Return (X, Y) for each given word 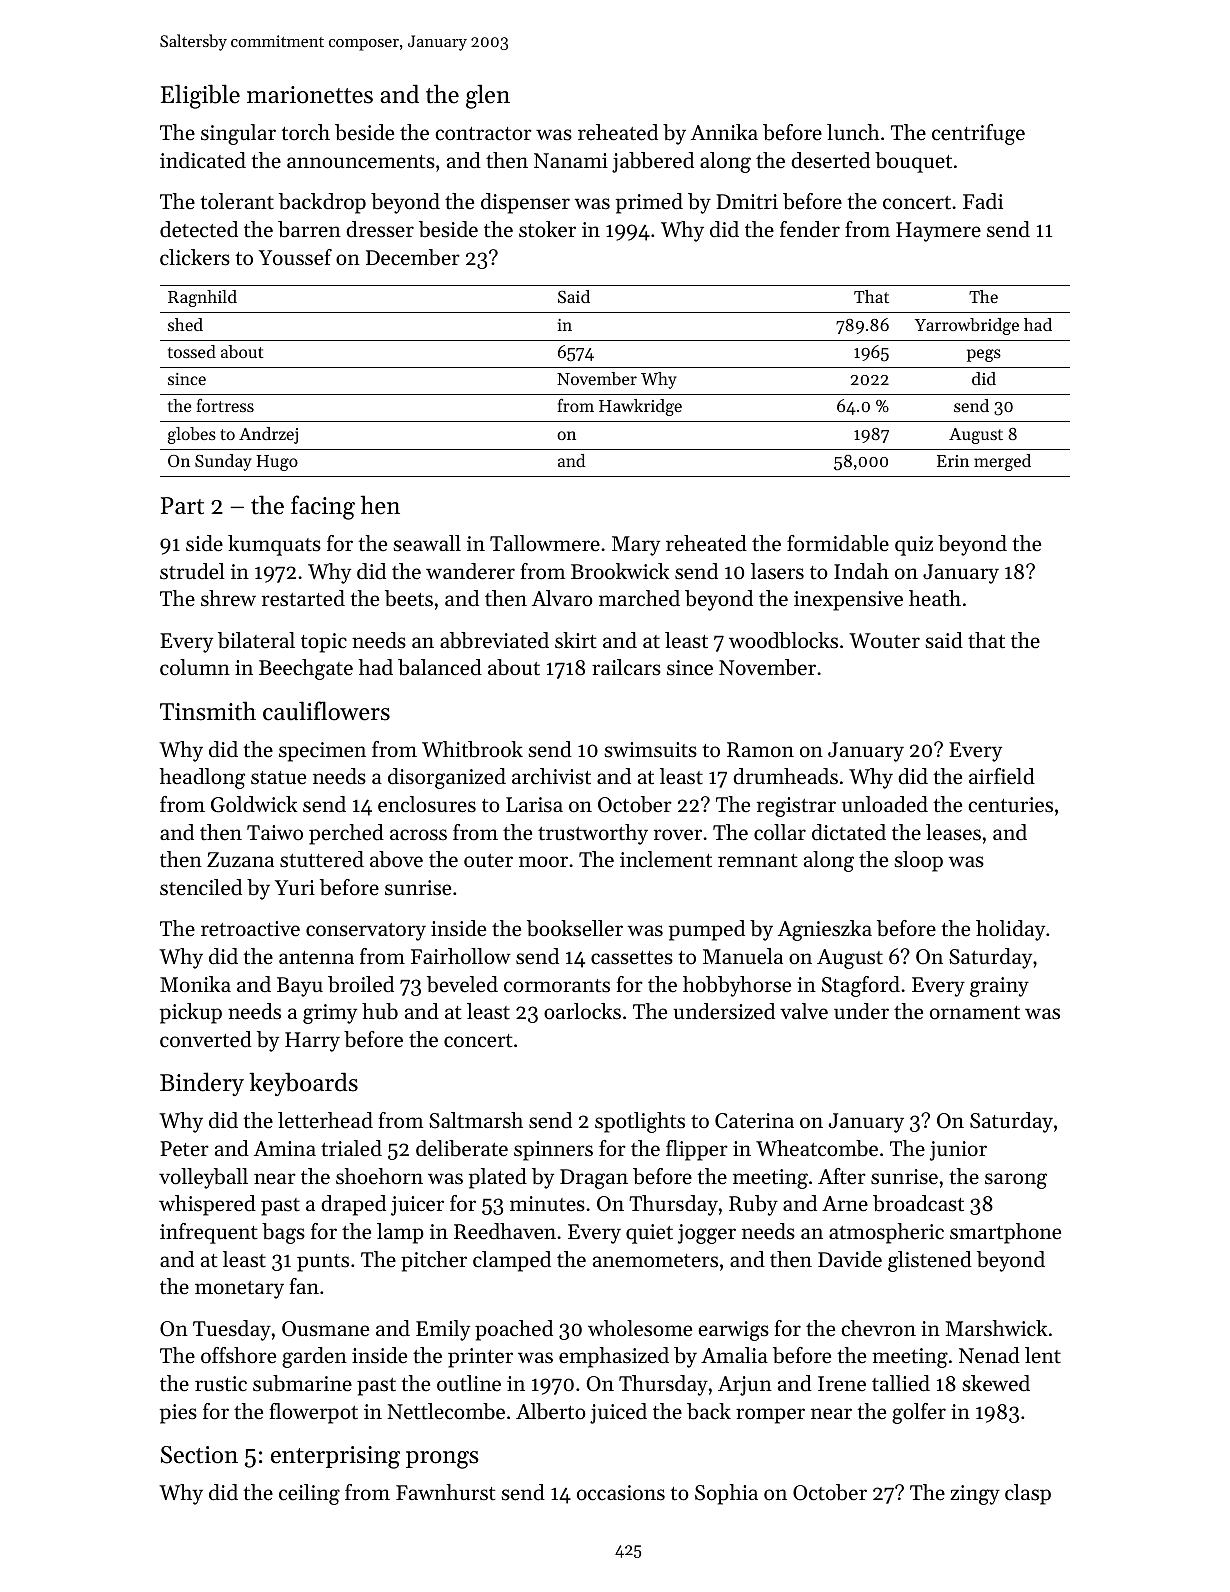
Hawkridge (640, 407)
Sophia (726, 1494)
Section (199, 1455)
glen (488, 96)
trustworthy (593, 834)
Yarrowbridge (967, 326)
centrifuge (978, 134)
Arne (845, 1204)
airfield (1002, 776)
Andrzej (268, 435)
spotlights (640, 1122)
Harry (312, 1042)
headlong (202, 778)
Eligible (200, 96)
